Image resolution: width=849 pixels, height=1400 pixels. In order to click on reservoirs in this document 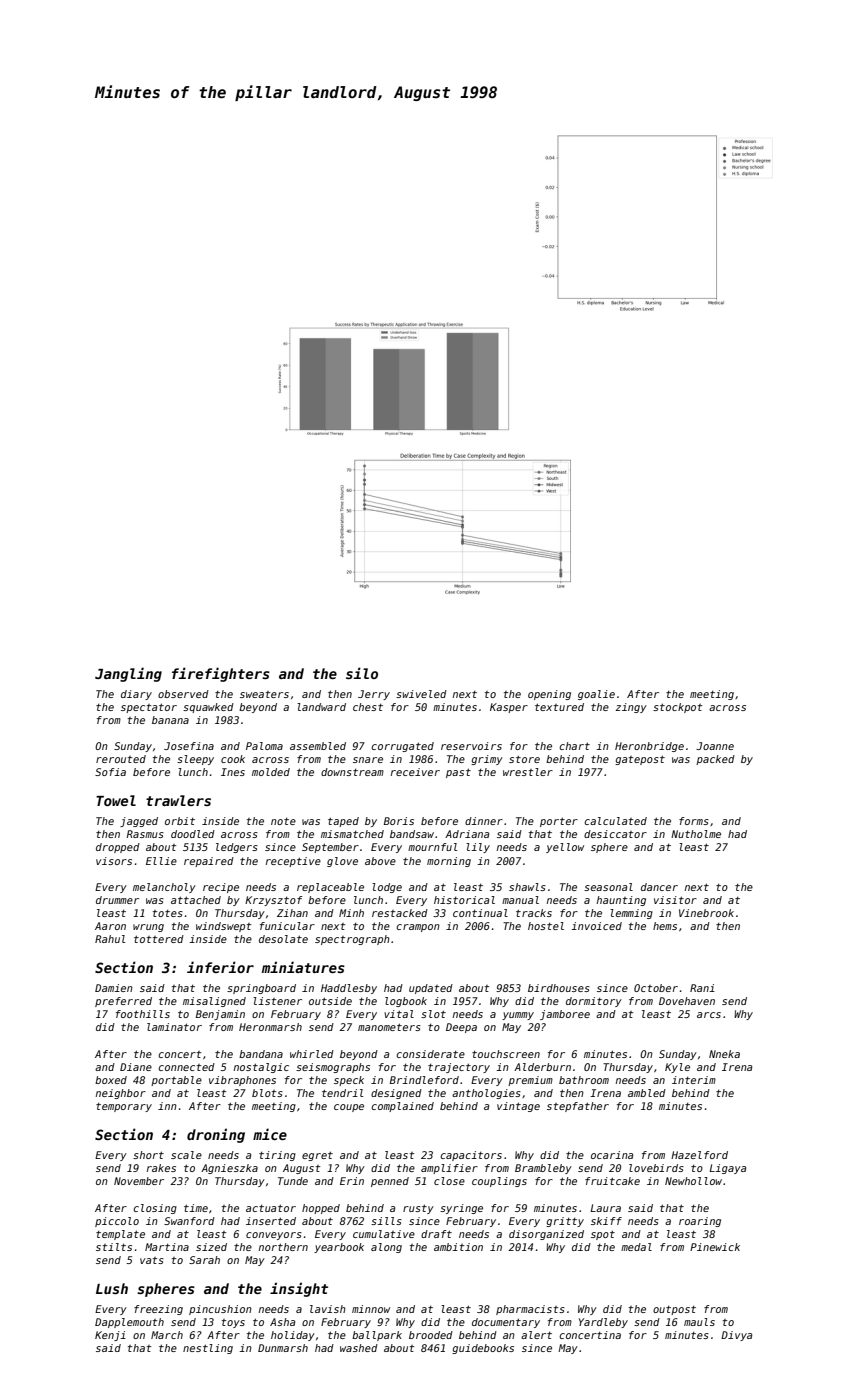, I will do `click(471, 746)`.
